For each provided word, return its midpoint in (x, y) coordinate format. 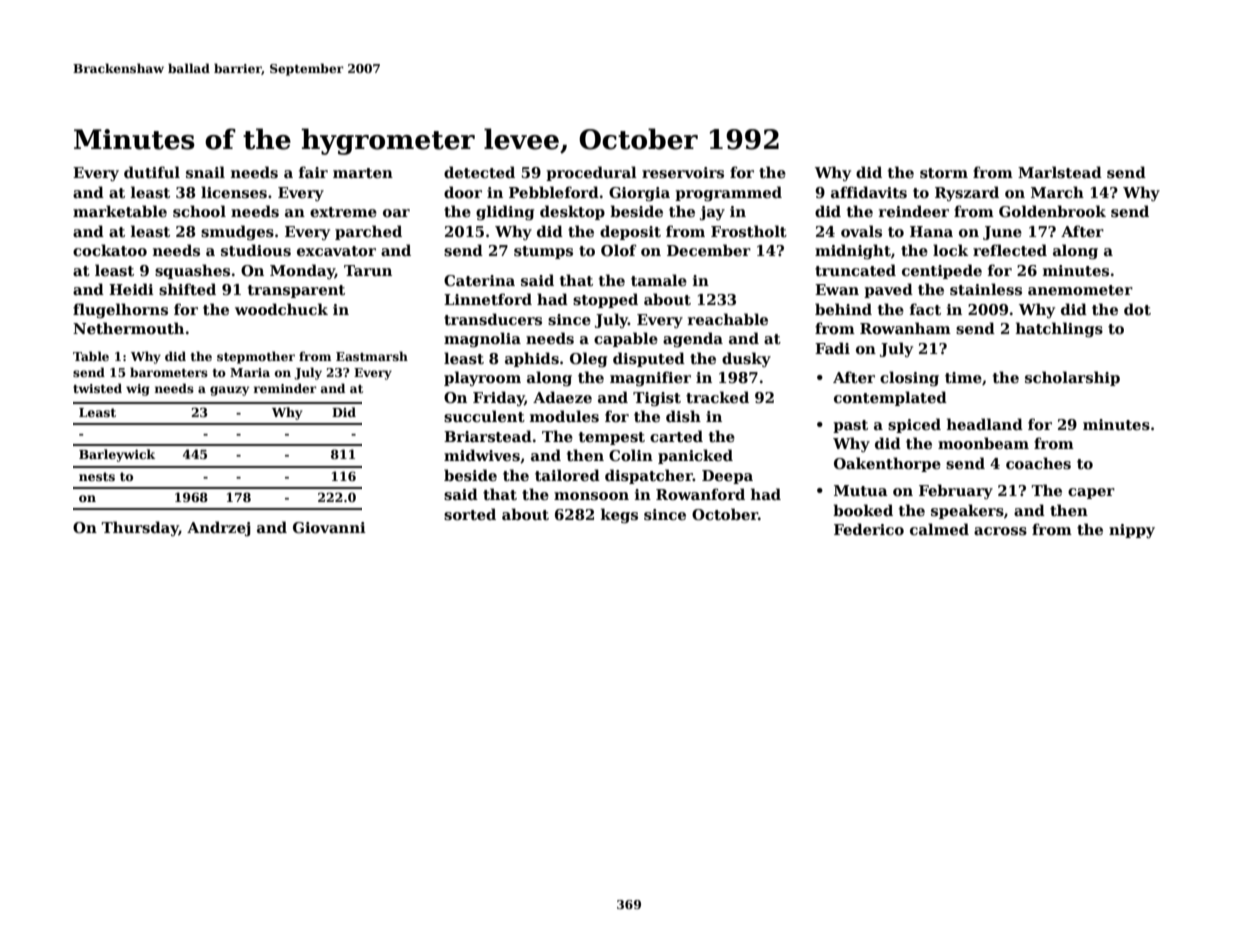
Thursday (140, 528)
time (963, 377)
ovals (861, 231)
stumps (543, 252)
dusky (746, 359)
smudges (237, 232)
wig (138, 390)
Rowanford (700, 494)
